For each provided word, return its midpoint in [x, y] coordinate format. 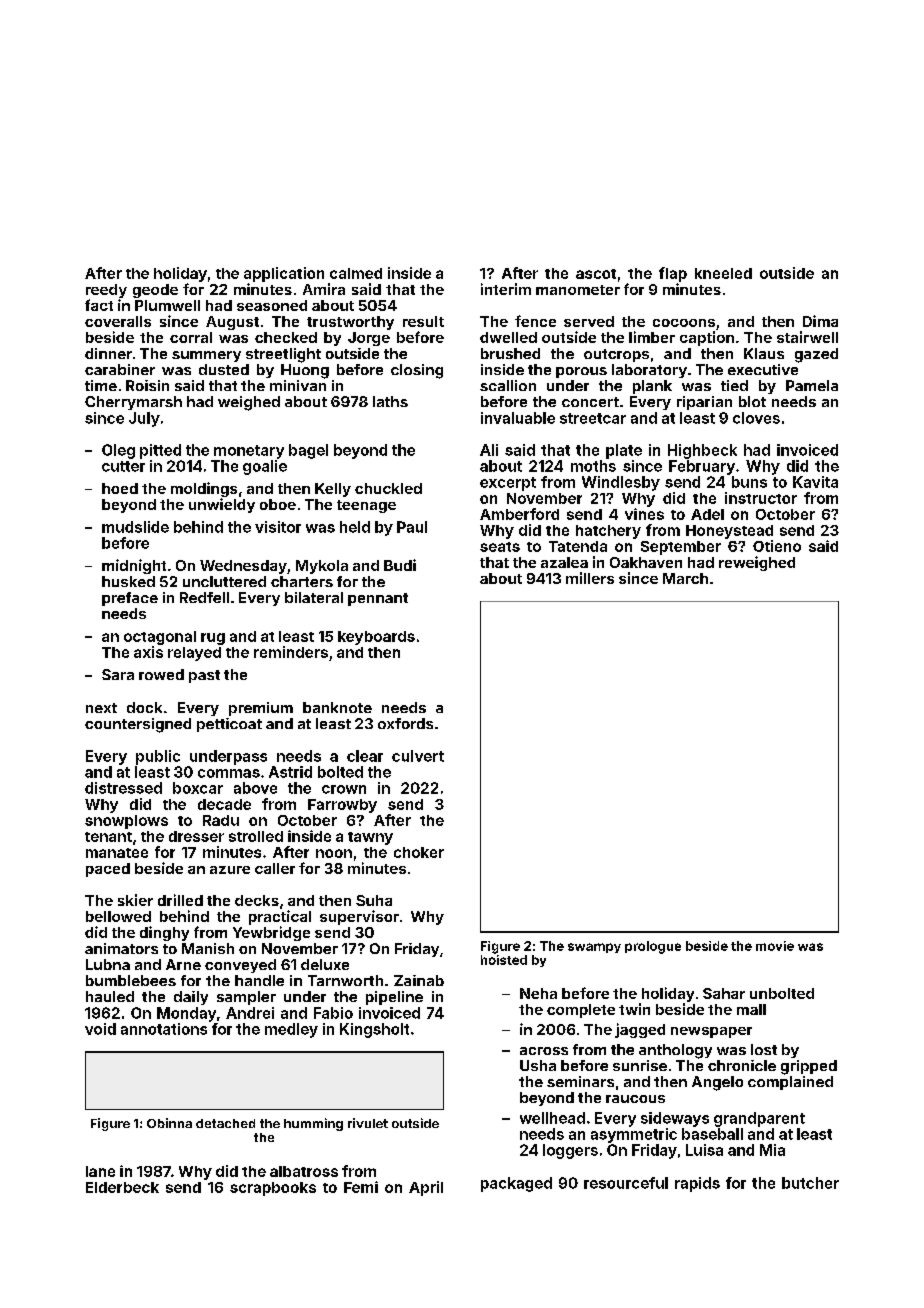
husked [128, 581]
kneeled [723, 273]
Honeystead [729, 532]
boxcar [198, 788]
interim [506, 289]
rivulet [368, 1123]
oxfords [405, 723]
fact [99, 305]
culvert [418, 756]
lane [100, 1171]
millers [590, 578]
